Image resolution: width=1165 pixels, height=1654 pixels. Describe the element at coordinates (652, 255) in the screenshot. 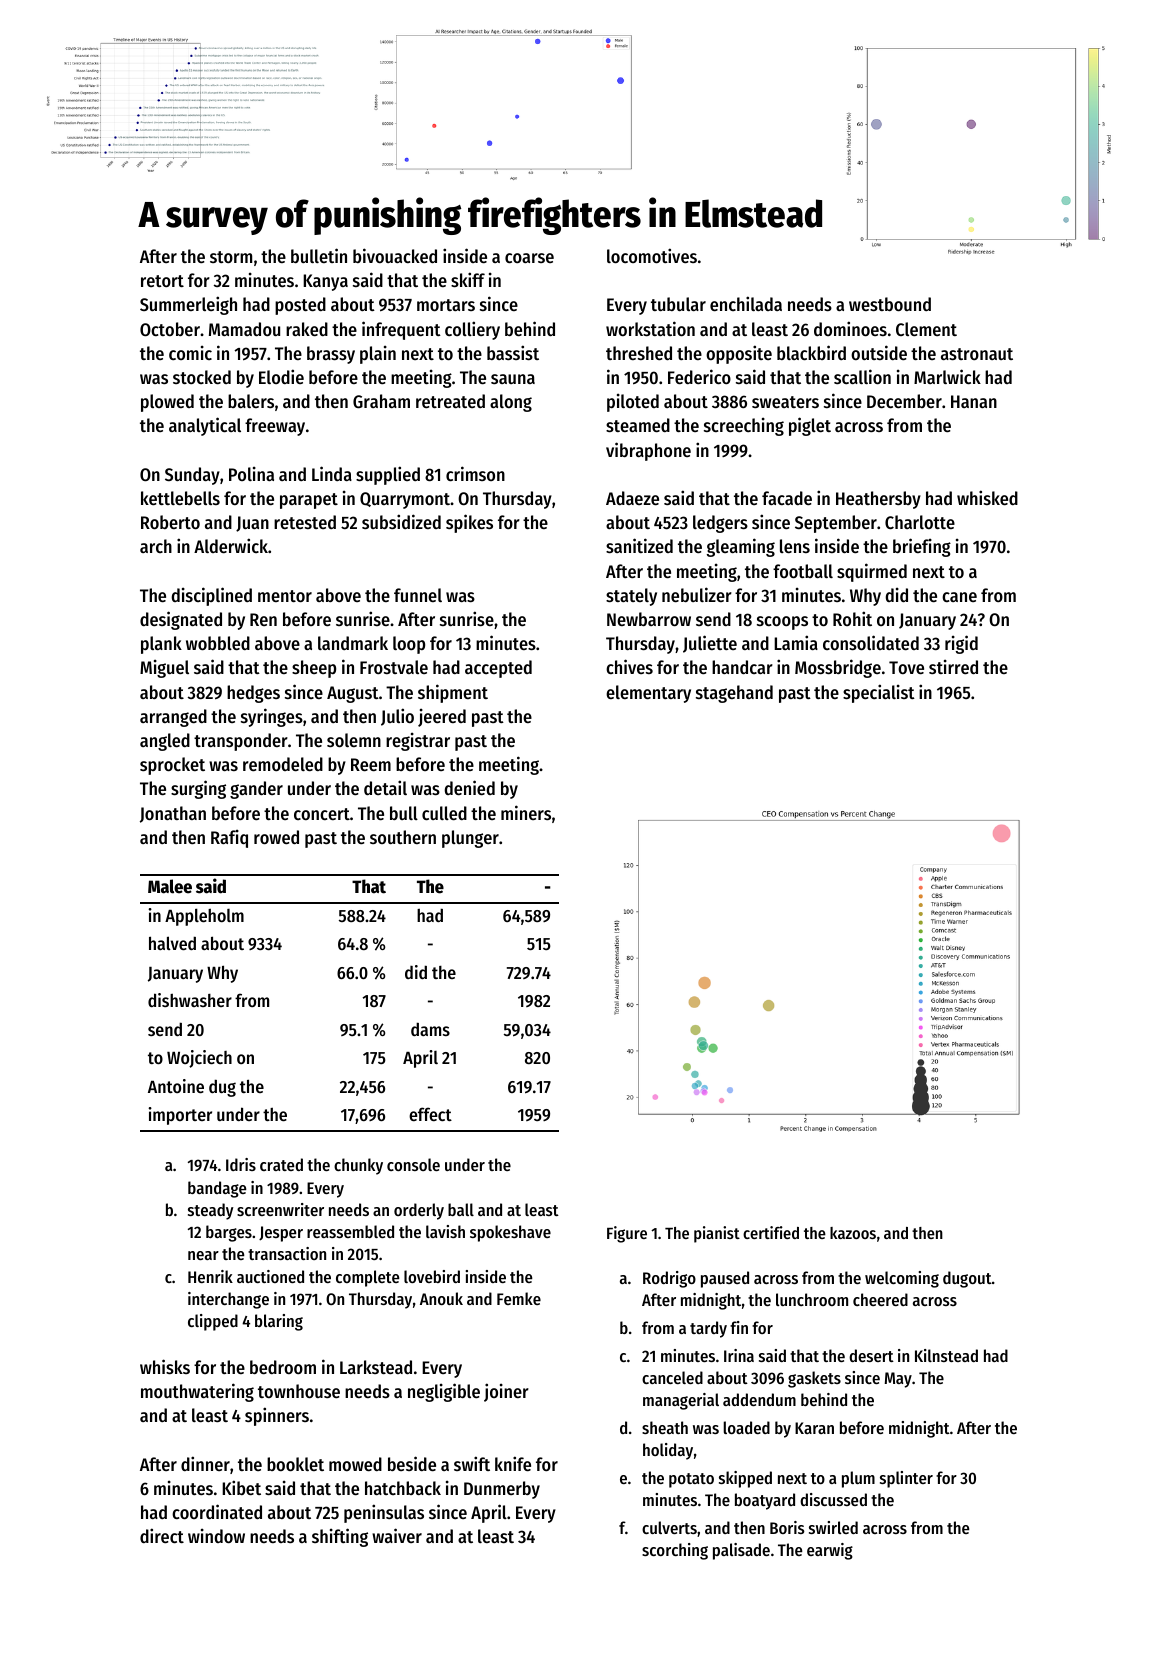

I see `locomotives` at that location.
